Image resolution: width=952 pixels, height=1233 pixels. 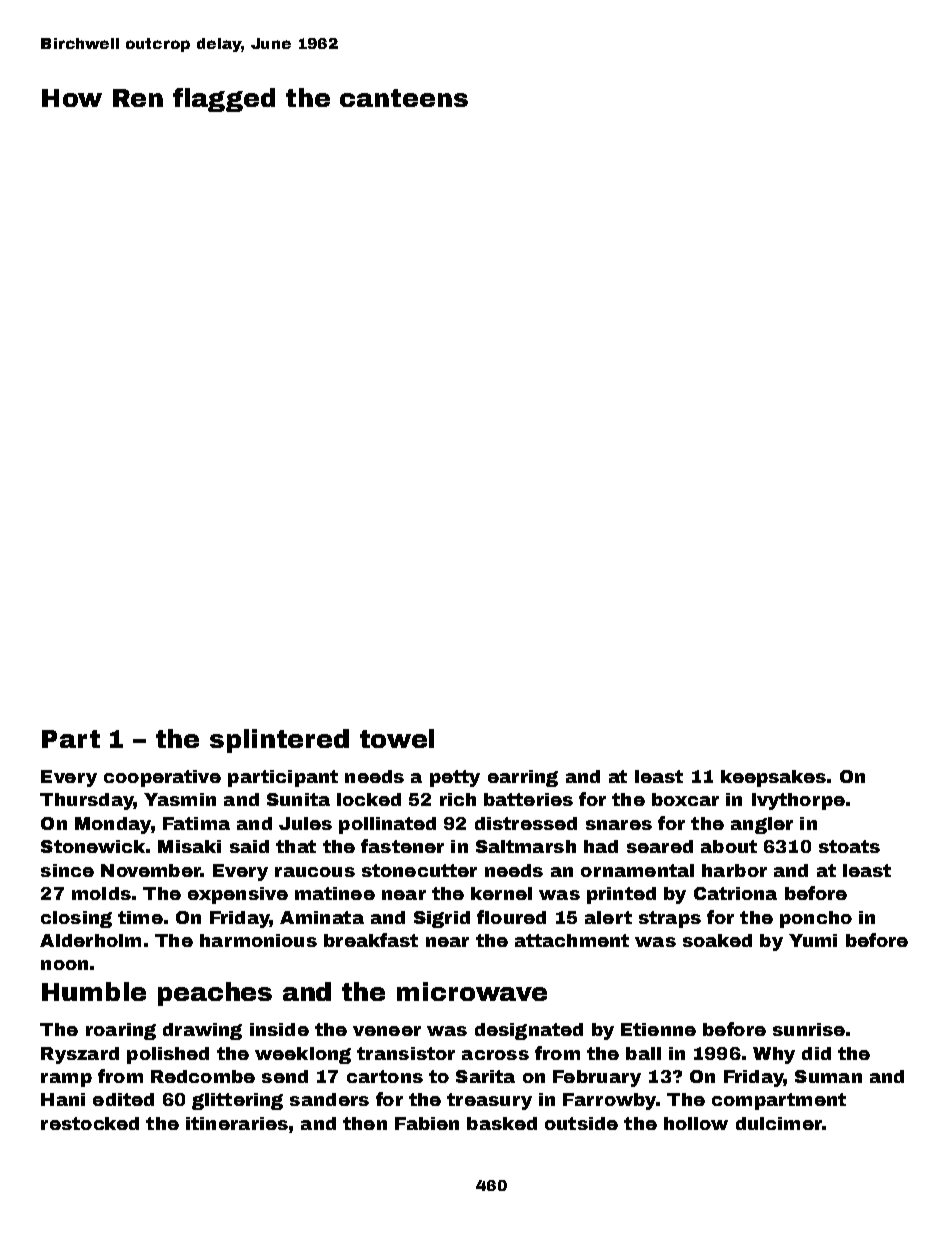 I want to click on Yumi, so click(x=813, y=940).
